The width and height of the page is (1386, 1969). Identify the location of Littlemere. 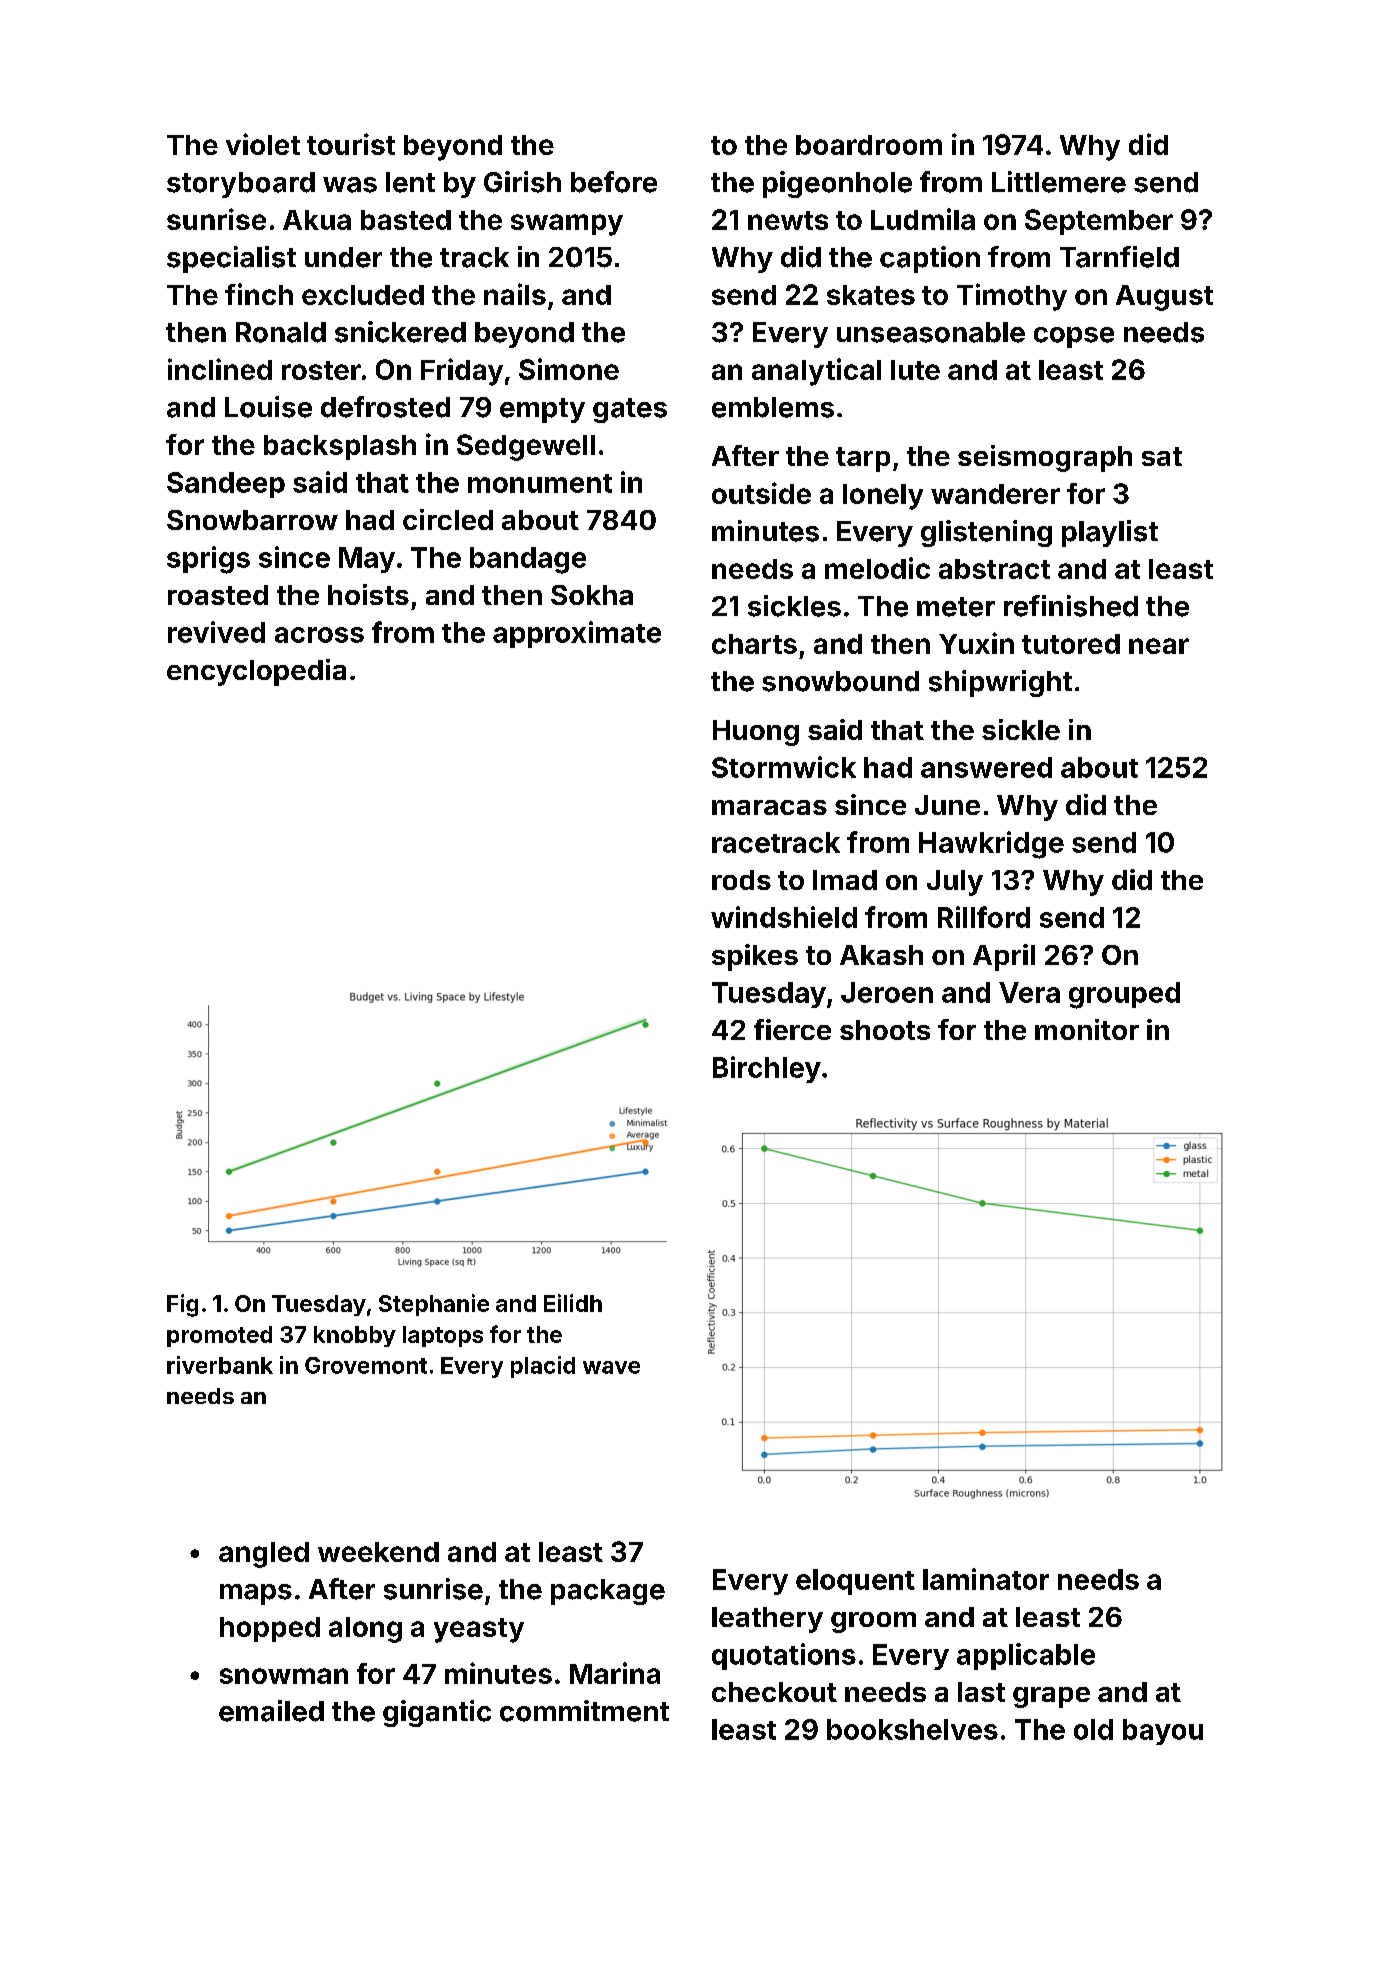
(1059, 182).
